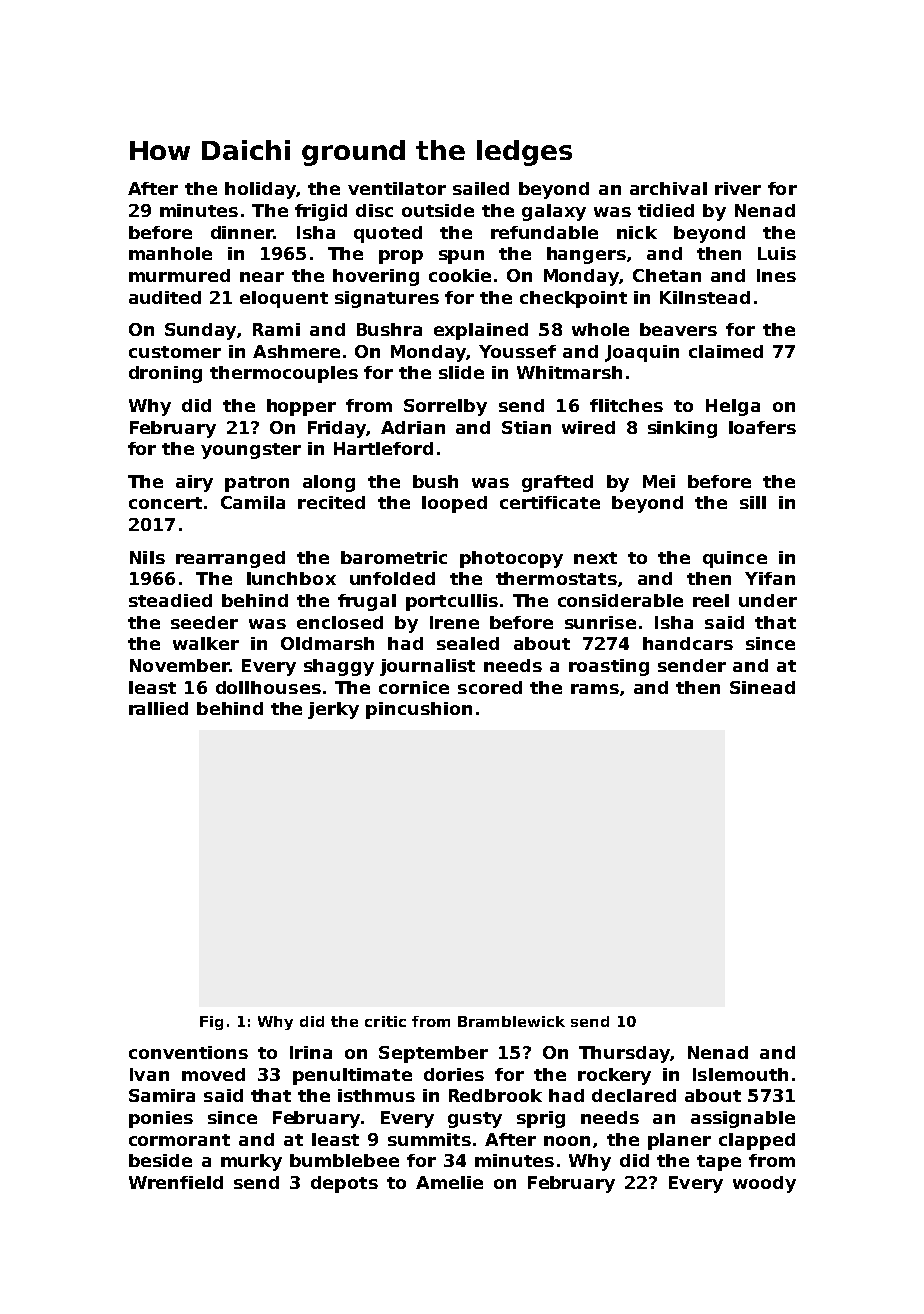 The width and height of the document is (924, 1314). What do you see at coordinates (385, 1021) in the document?
I see `critic` at bounding box center [385, 1021].
